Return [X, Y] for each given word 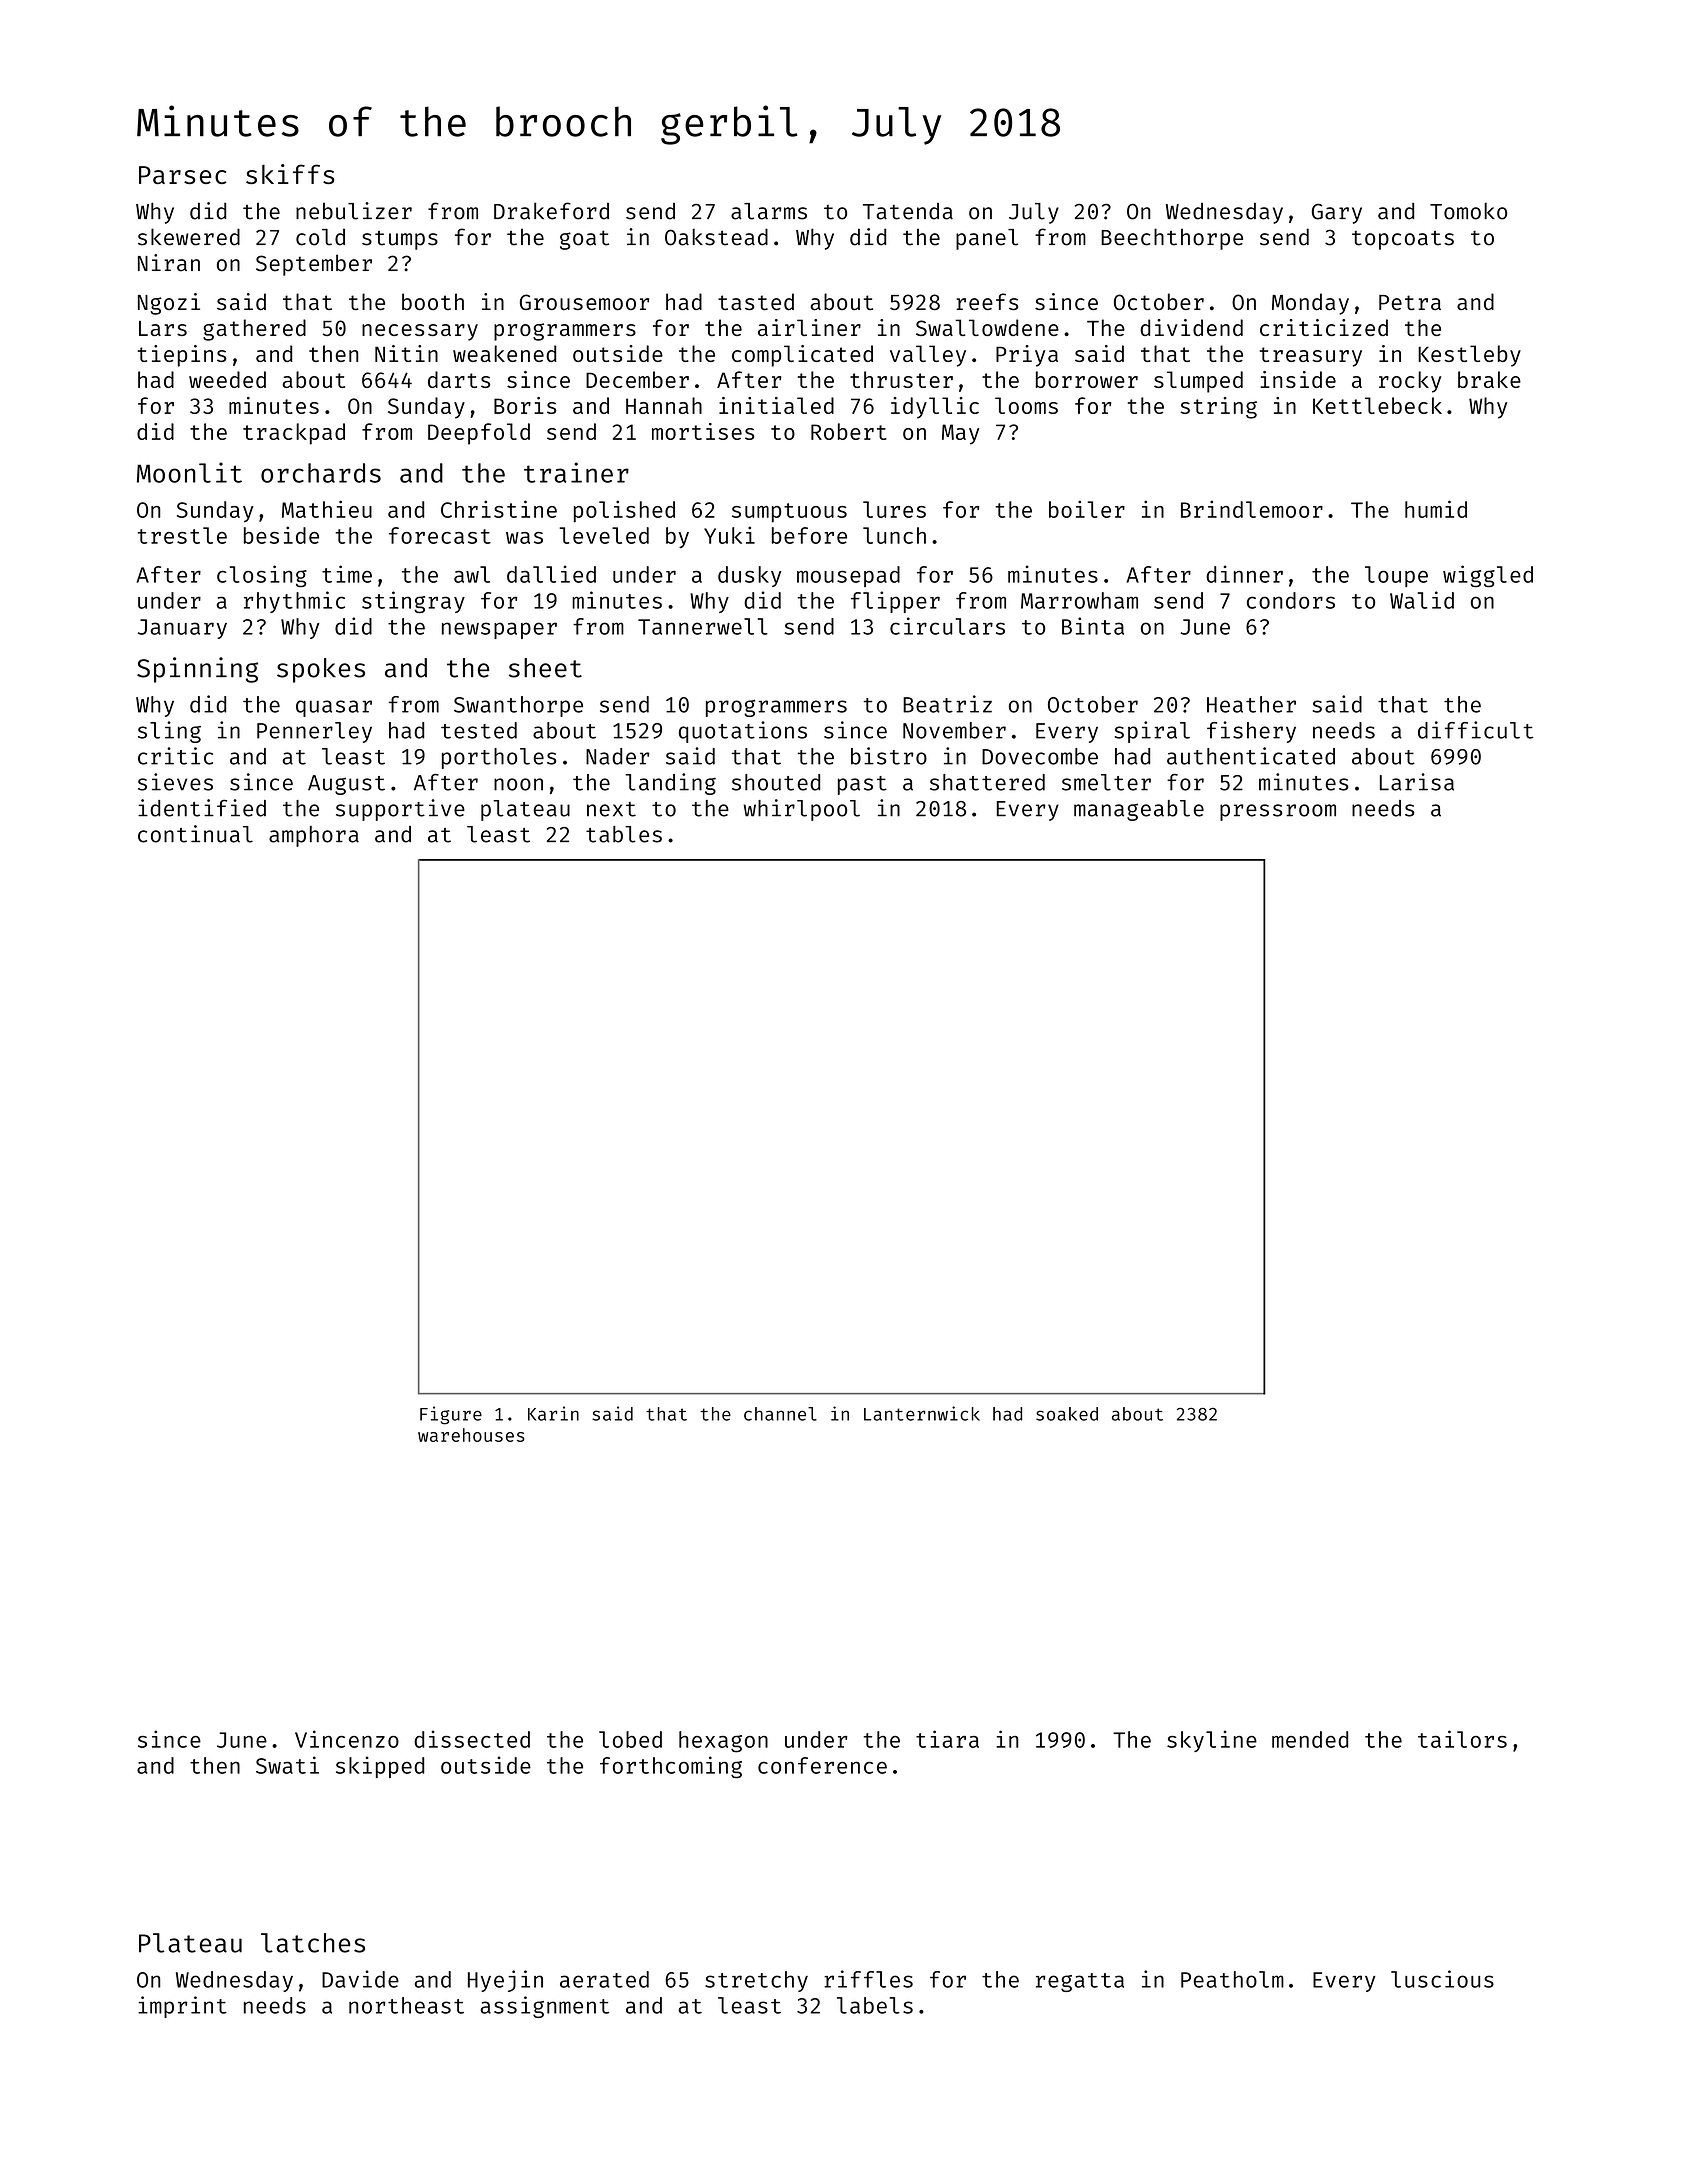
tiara [947, 1739]
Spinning [197, 670]
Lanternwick [922, 1413]
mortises [703, 431]
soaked [1067, 1414]
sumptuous [789, 513]
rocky [1410, 382]
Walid [1422, 600]
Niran [169, 263]
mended [1310, 1739]
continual [195, 834]
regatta [1080, 1982]
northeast [406, 2005]
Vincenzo [347, 1739]
